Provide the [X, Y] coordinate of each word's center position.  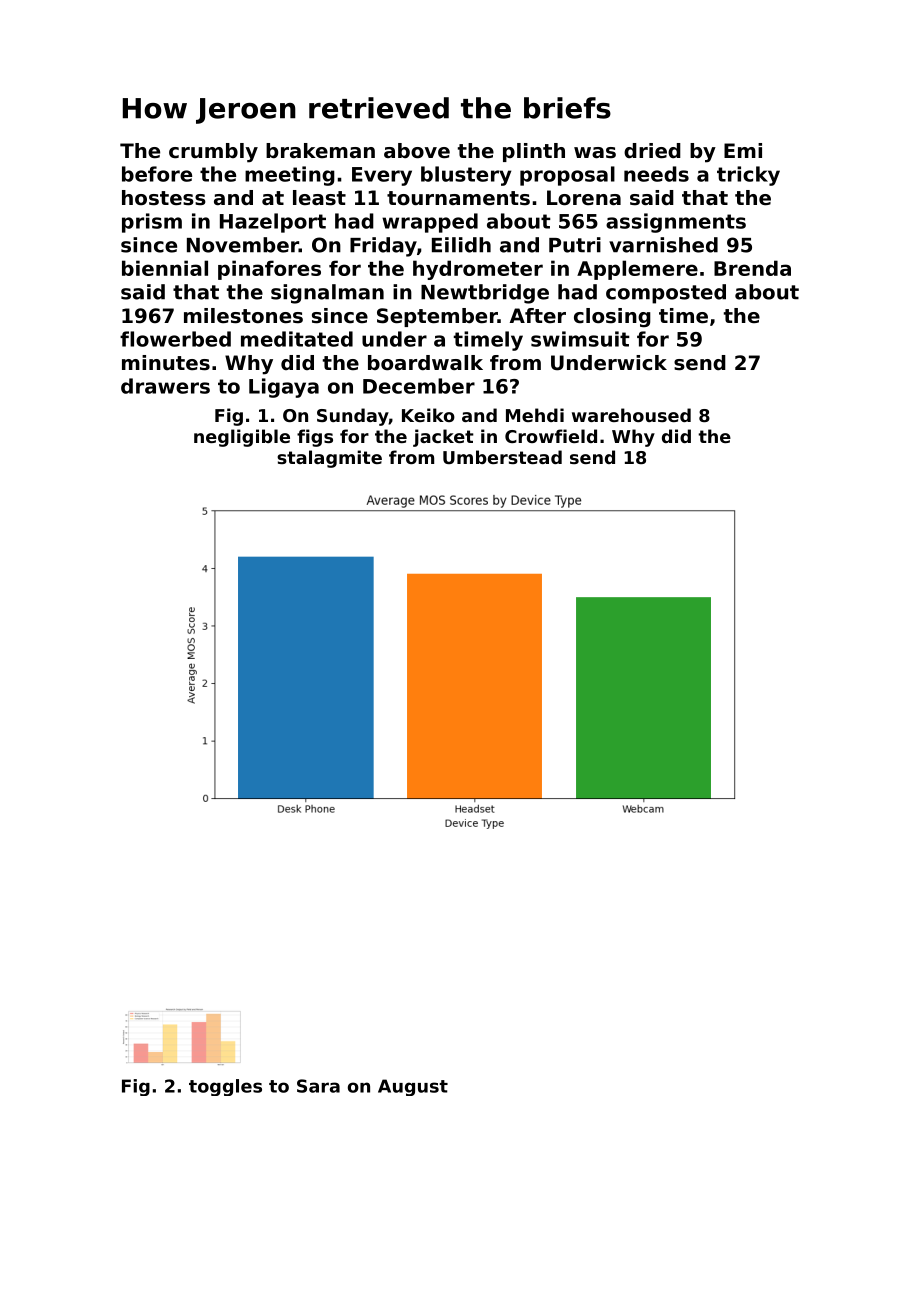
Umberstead [502, 457]
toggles [225, 1087]
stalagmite [329, 459]
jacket [443, 438]
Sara [318, 1086]
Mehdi [535, 415]
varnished [663, 245]
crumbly [213, 153]
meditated [297, 339]
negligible [242, 438]
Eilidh [461, 245]
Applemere [637, 270]
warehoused [631, 415]
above [417, 151]
